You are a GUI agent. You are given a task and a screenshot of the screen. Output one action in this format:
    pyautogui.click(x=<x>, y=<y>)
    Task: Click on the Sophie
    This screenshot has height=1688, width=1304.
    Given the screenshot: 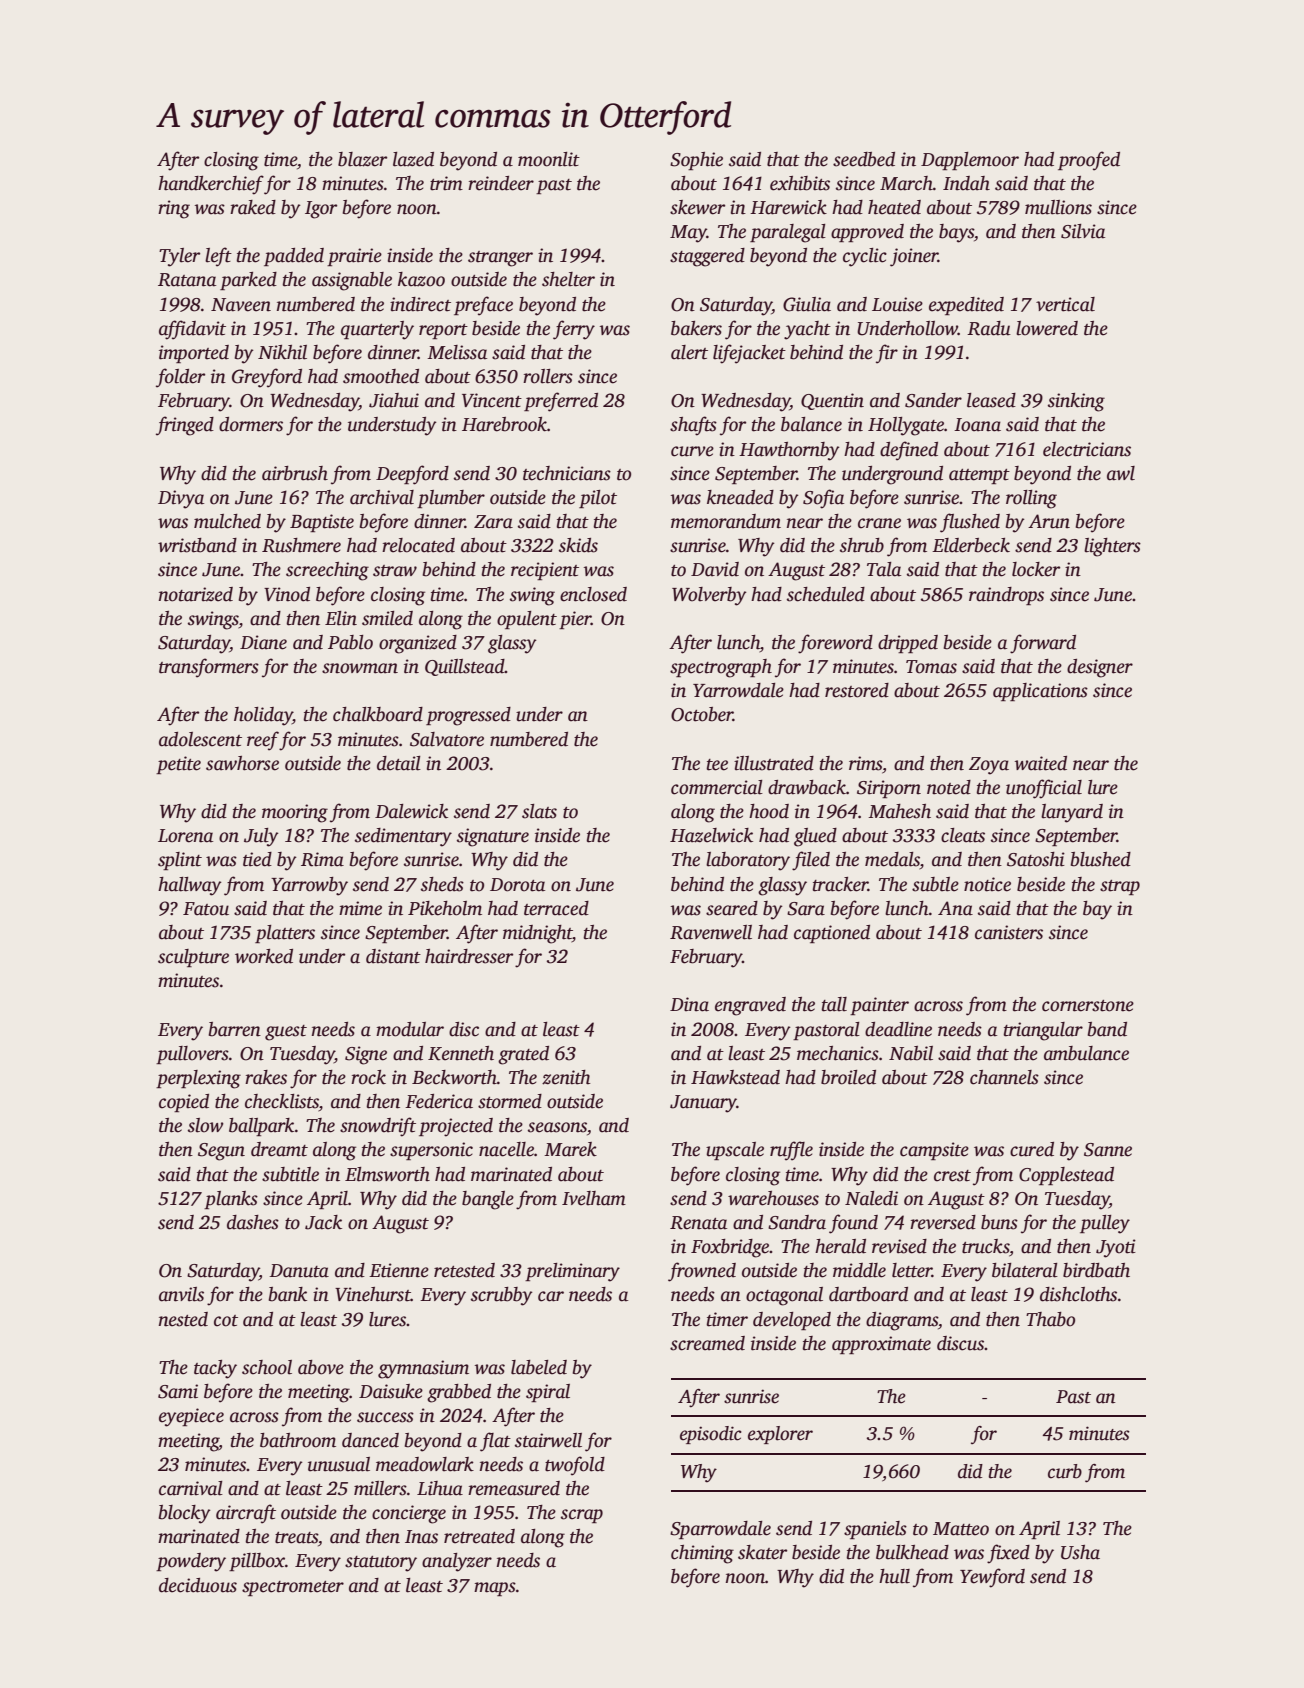 What is the action you would take?
    pyautogui.click(x=696, y=161)
